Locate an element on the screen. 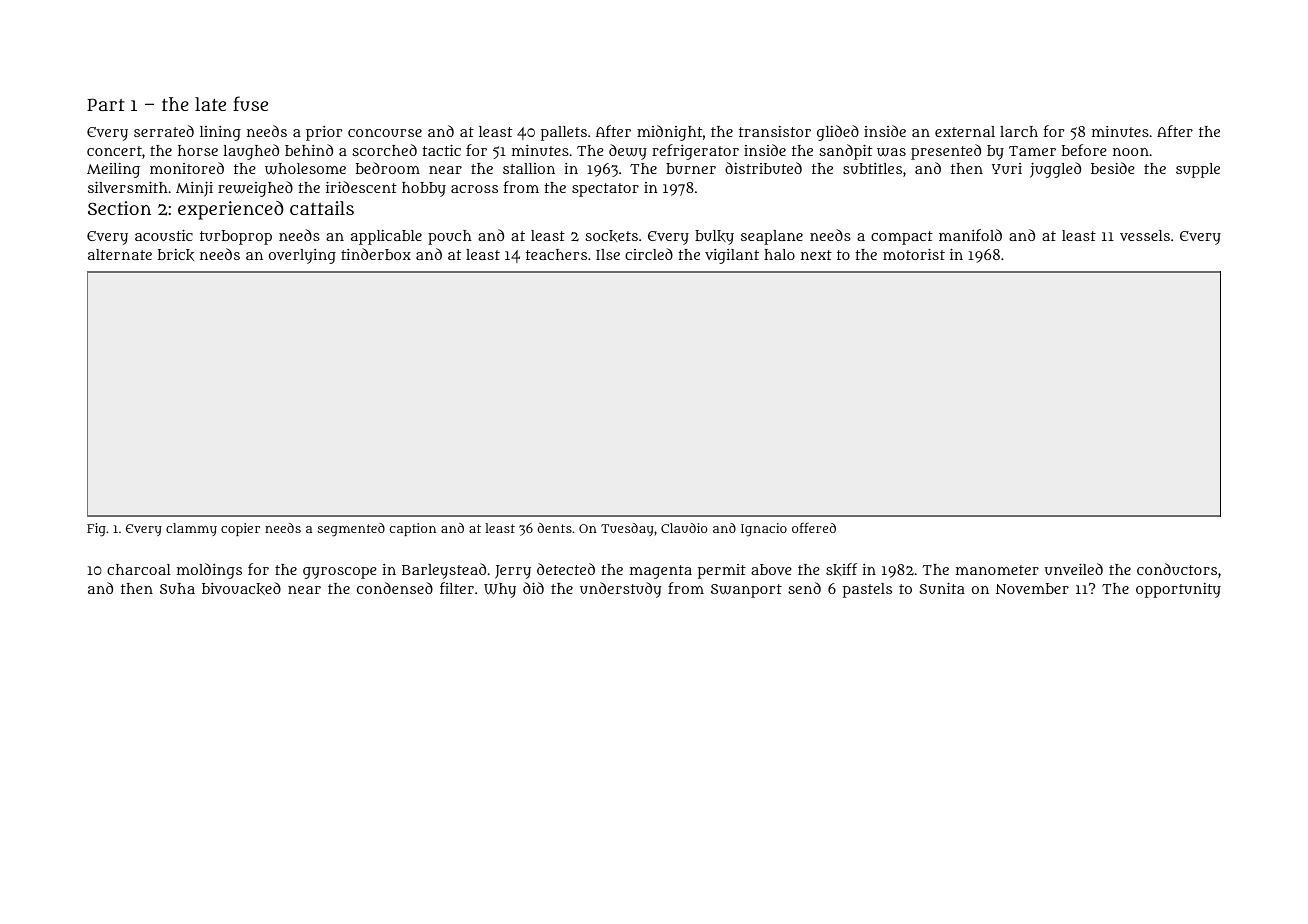 The image size is (1308, 924). pallets is located at coordinates (564, 133).
